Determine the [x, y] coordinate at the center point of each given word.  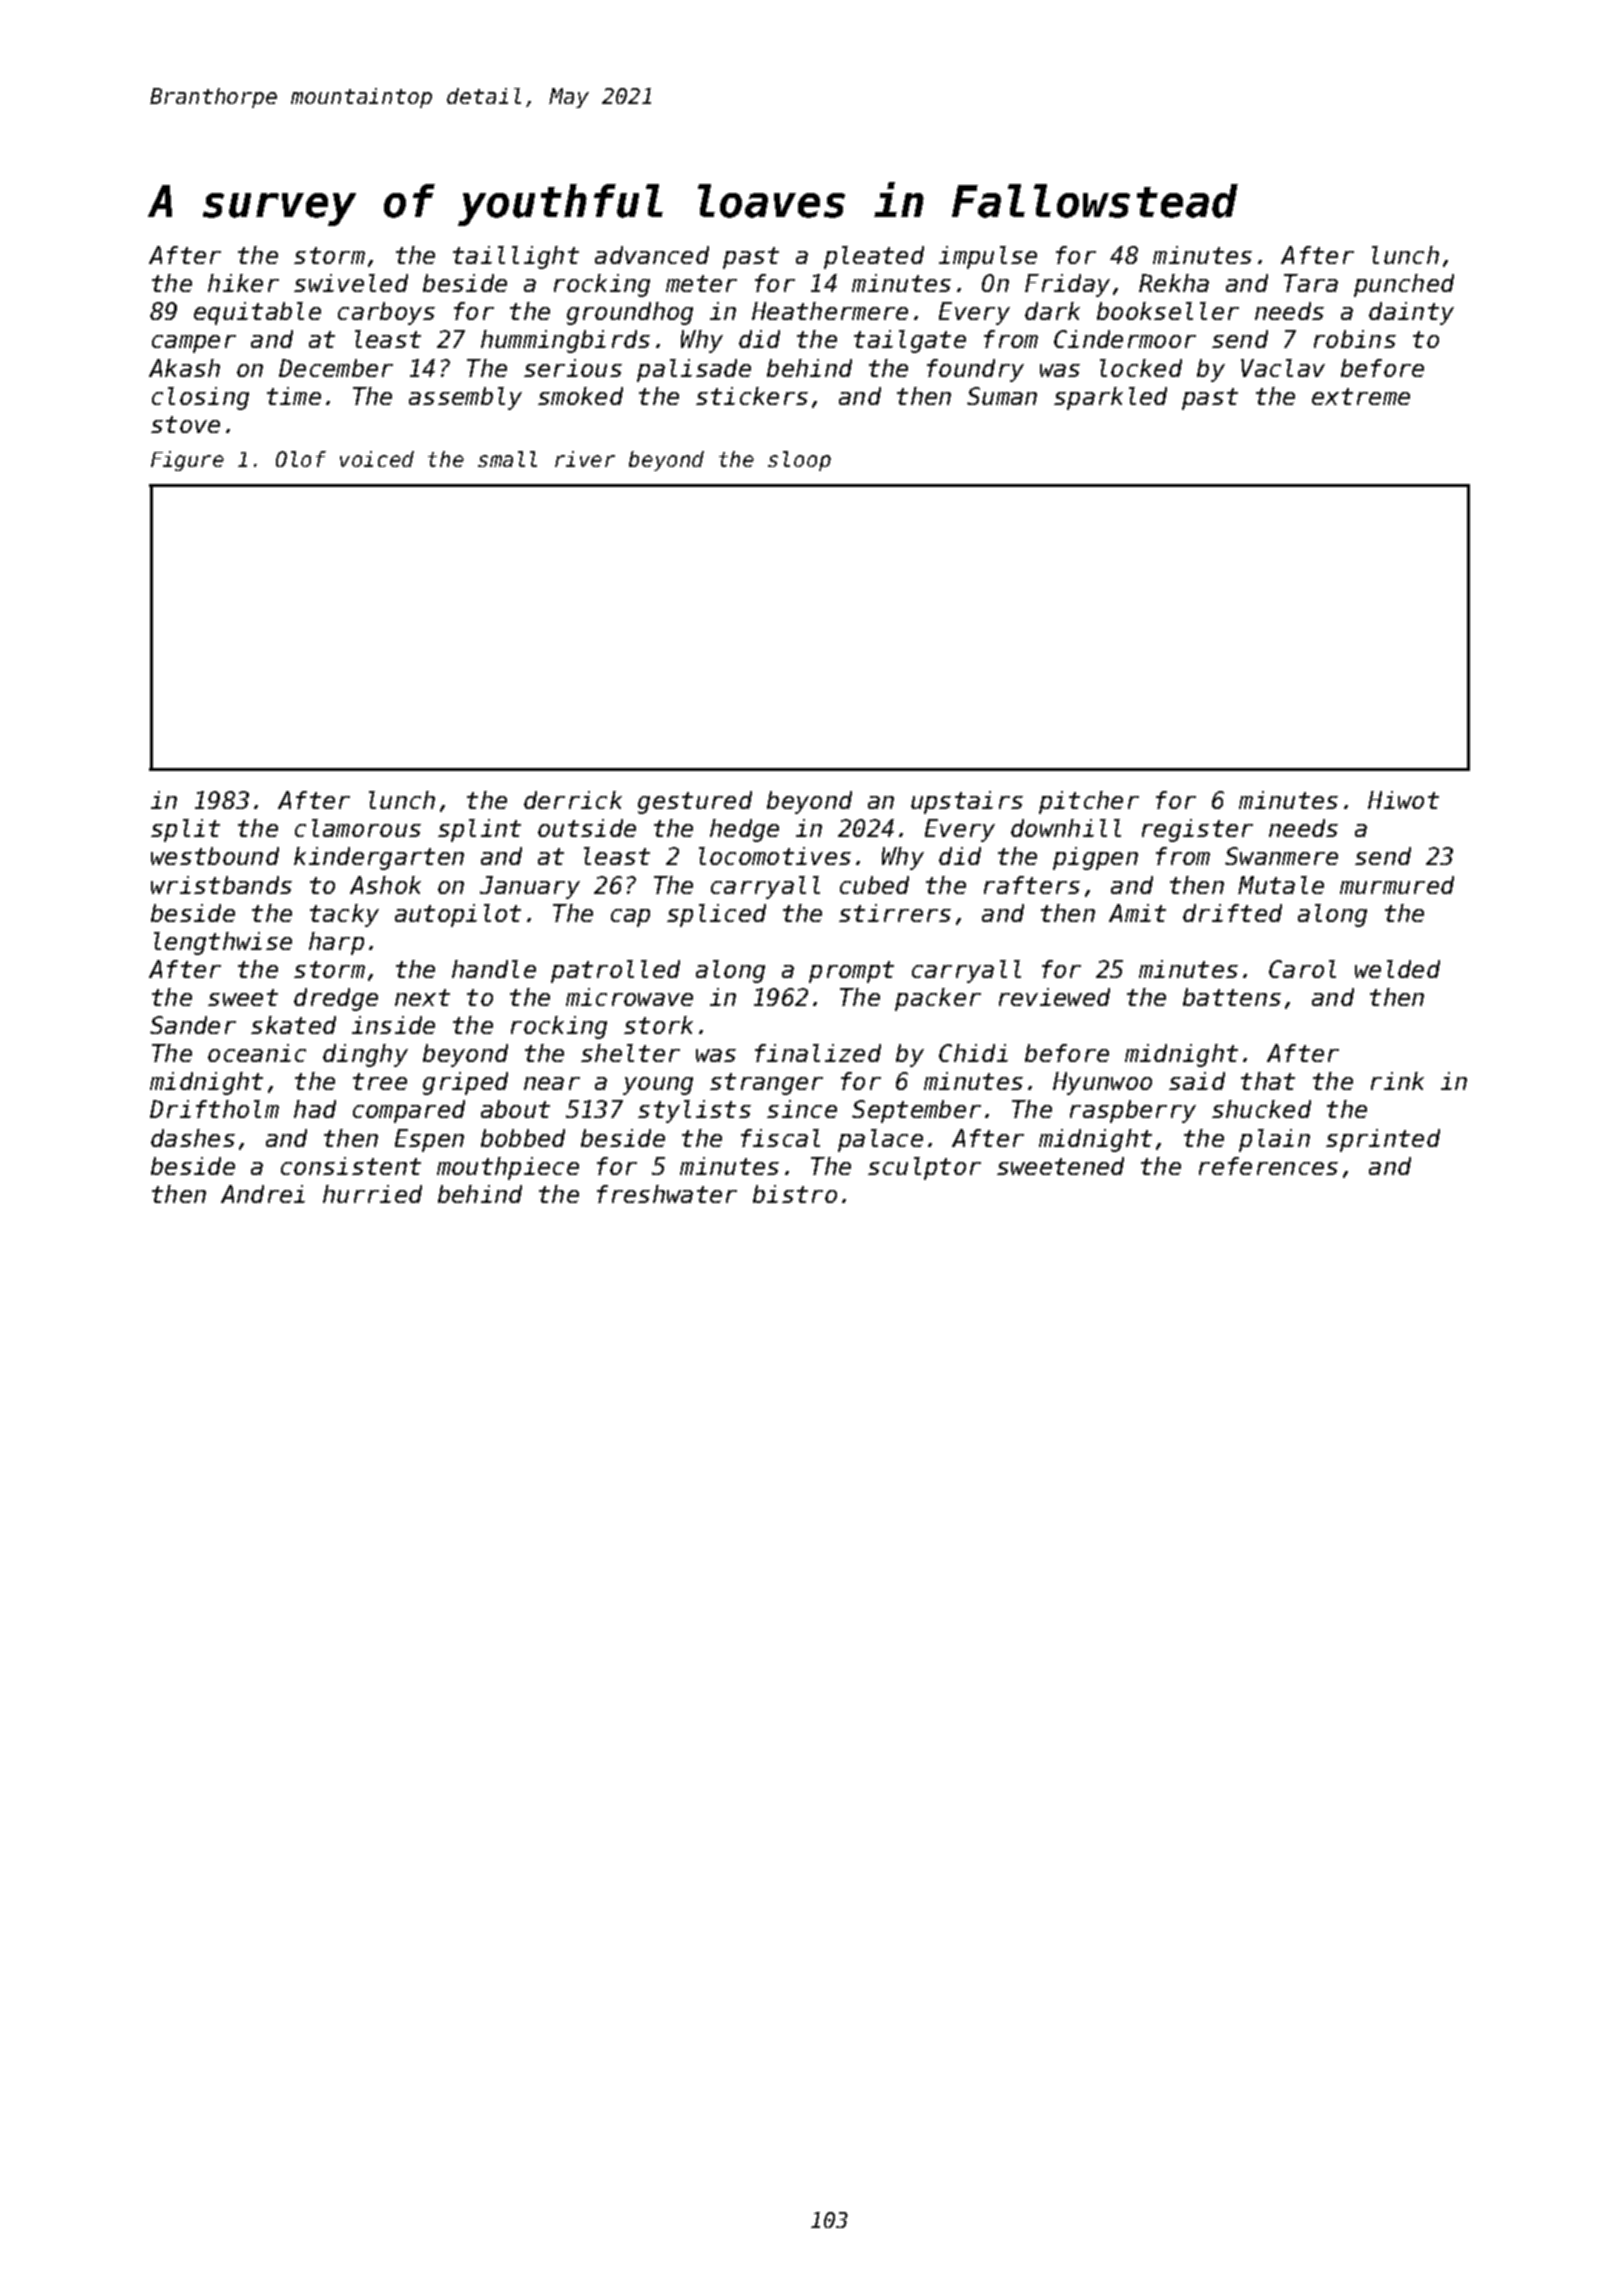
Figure [187, 461]
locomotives [775, 856]
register [1197, 830]
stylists [694, 1111]
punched [1404, 285]
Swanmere [1281, 856]
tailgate [910, 341]
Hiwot [1403, 800]
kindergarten [379, 858]
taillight [516, 257]
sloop [799, 461]
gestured [695, 802]
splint [479, 830]
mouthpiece [508, 1168]
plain [1274, 1140]
